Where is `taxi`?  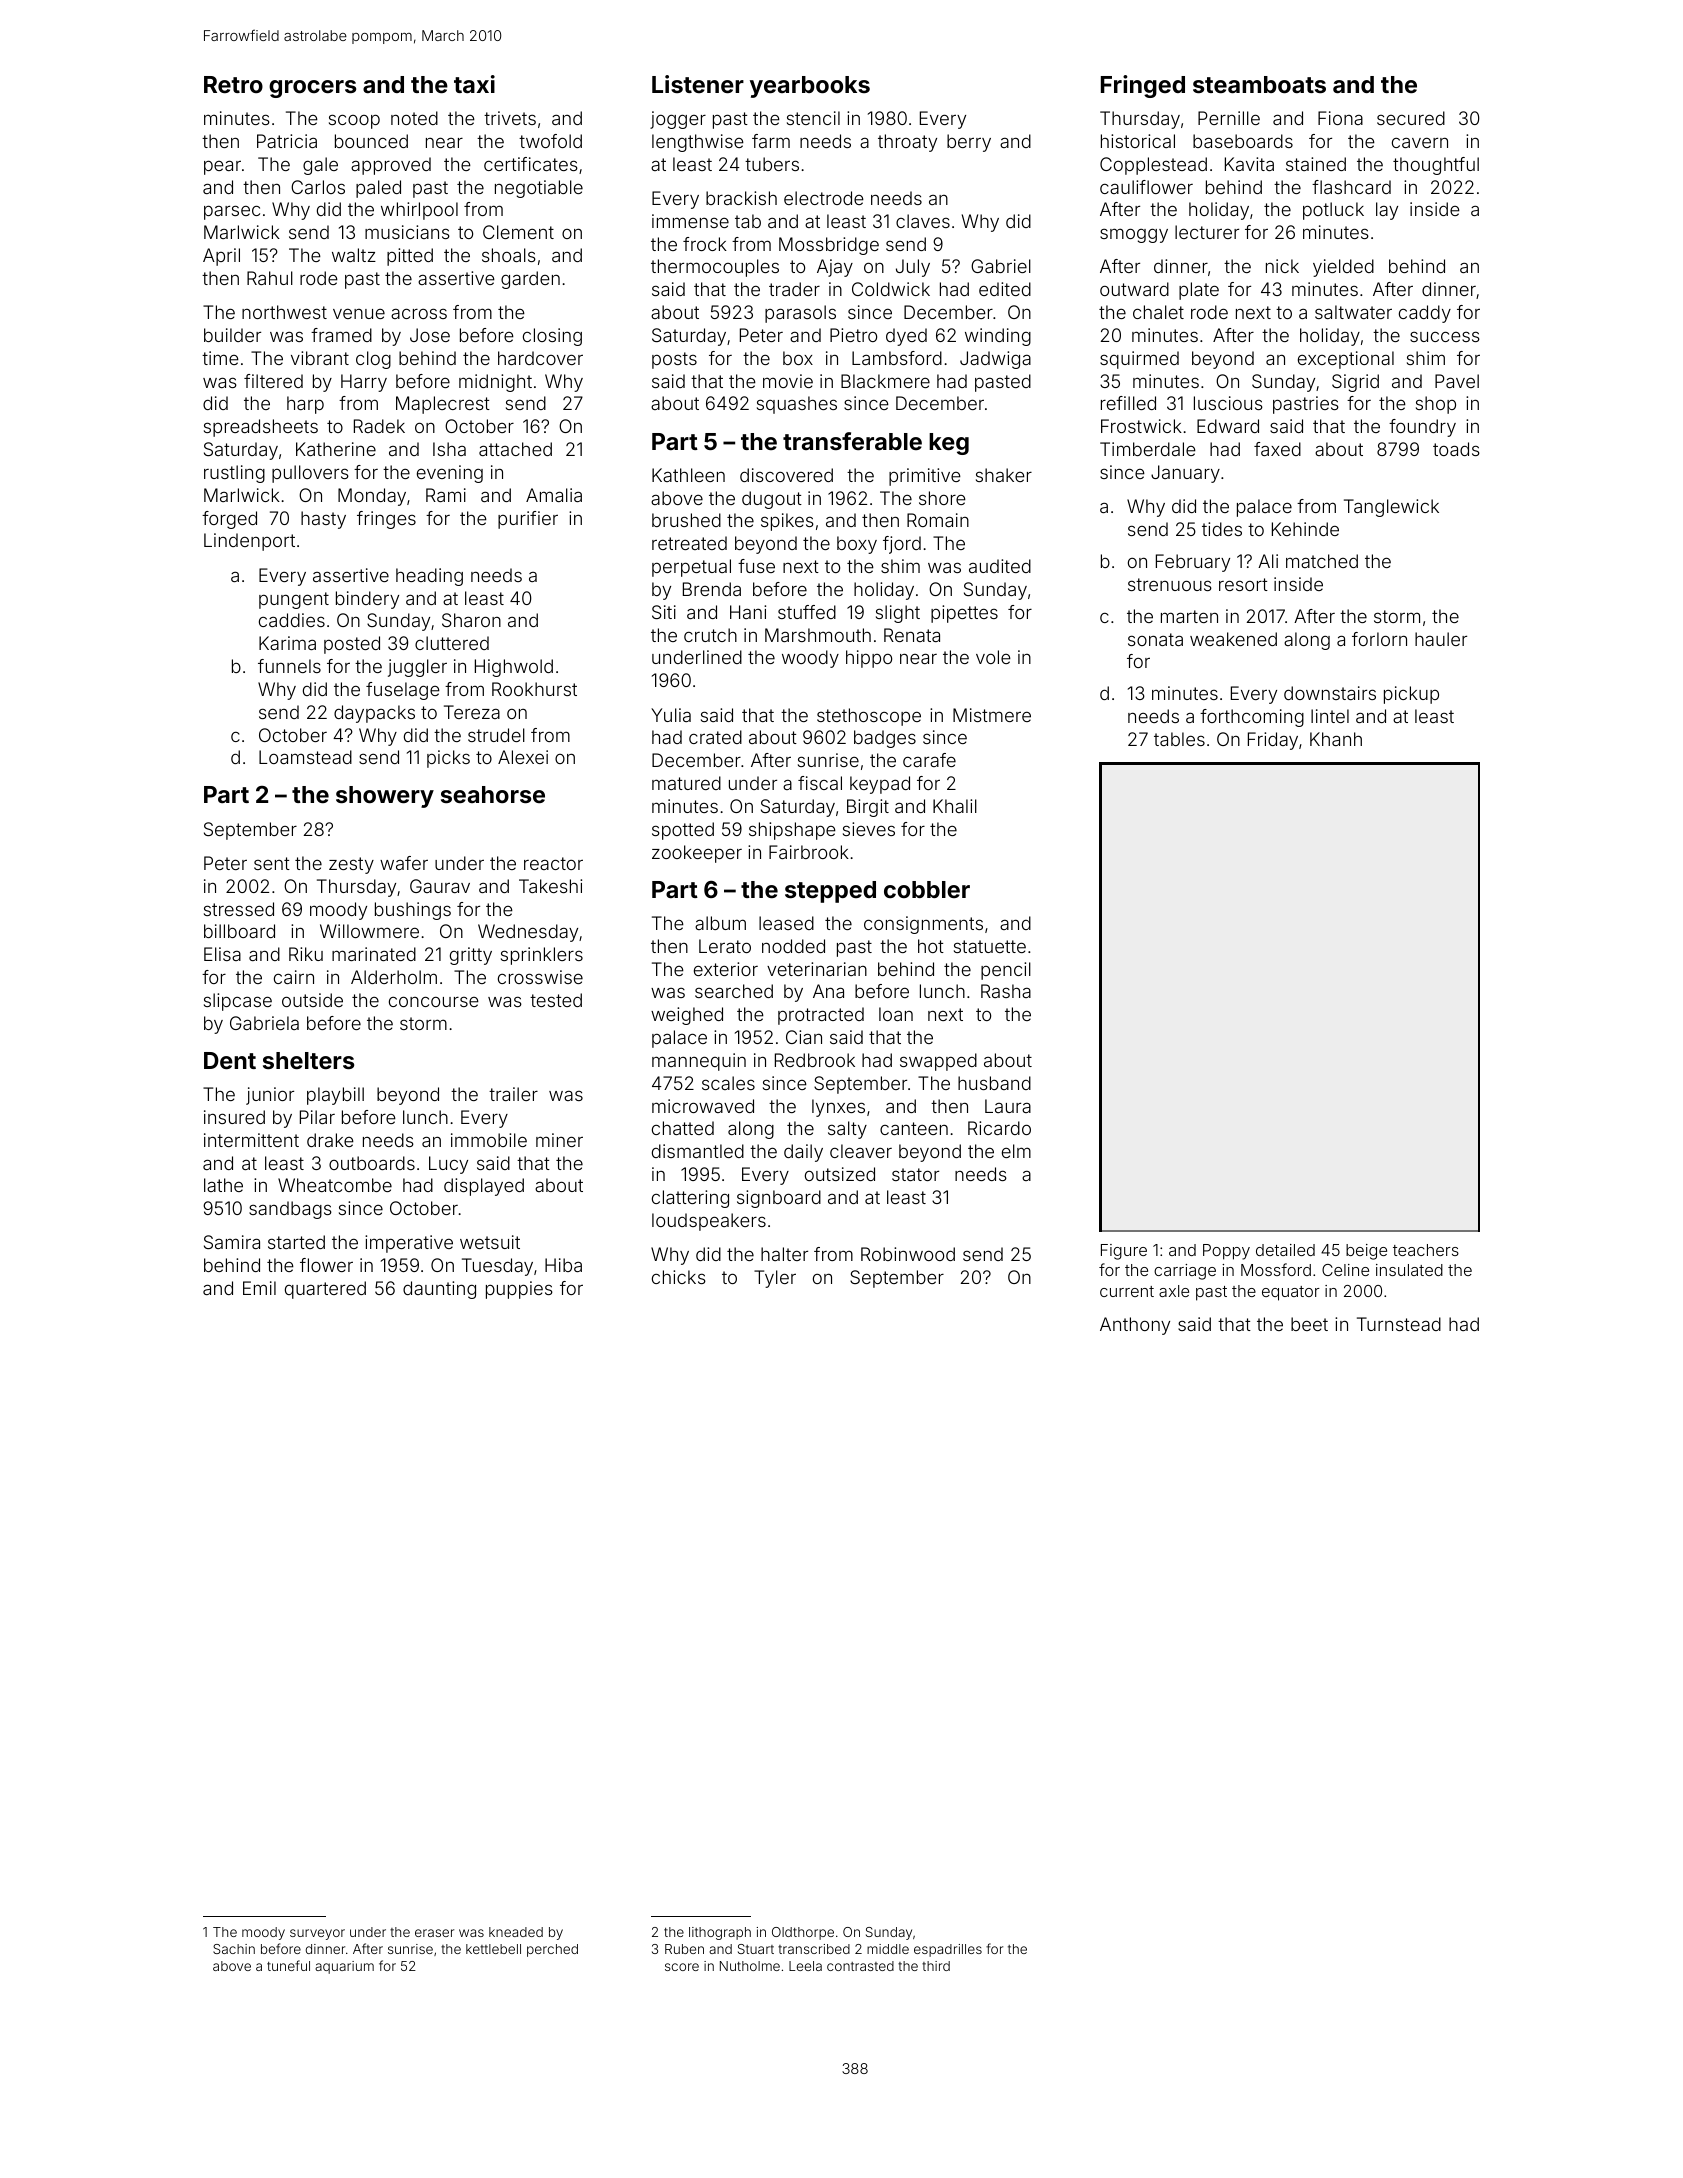
taxi is located at coordinates (474, 84).
